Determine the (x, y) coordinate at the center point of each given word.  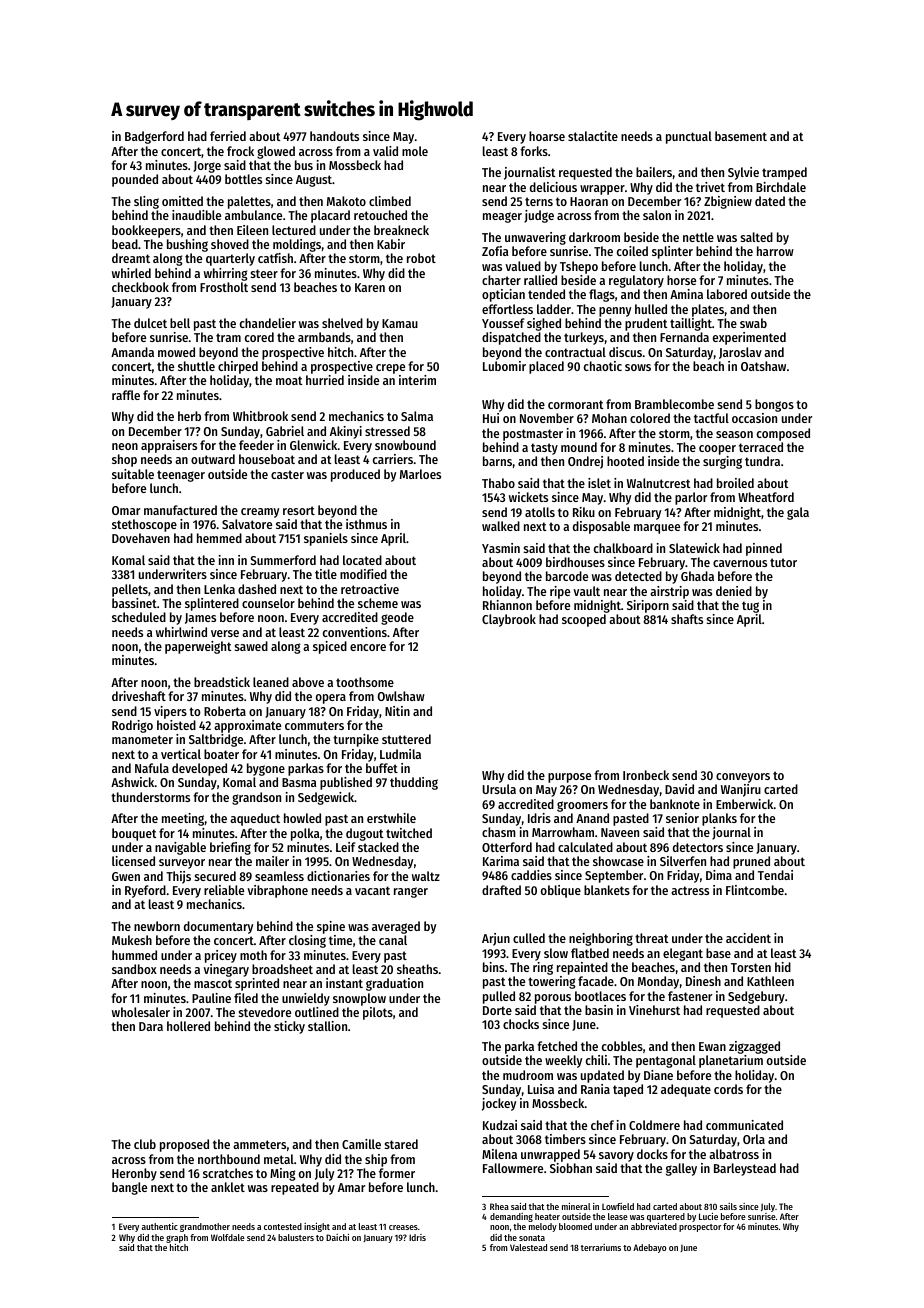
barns (497, 461)
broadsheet (282, 969)
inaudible (196, 215)
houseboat (267, 459)
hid (783, 967)
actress (690, 890)
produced (355, 475)
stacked (378, 847)
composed (783, 434)
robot (421, 258)
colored (650, 418)
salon (657, 215)
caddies (531, 875)
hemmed (219, 538)
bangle (129, 1188)
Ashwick (133, 782)
